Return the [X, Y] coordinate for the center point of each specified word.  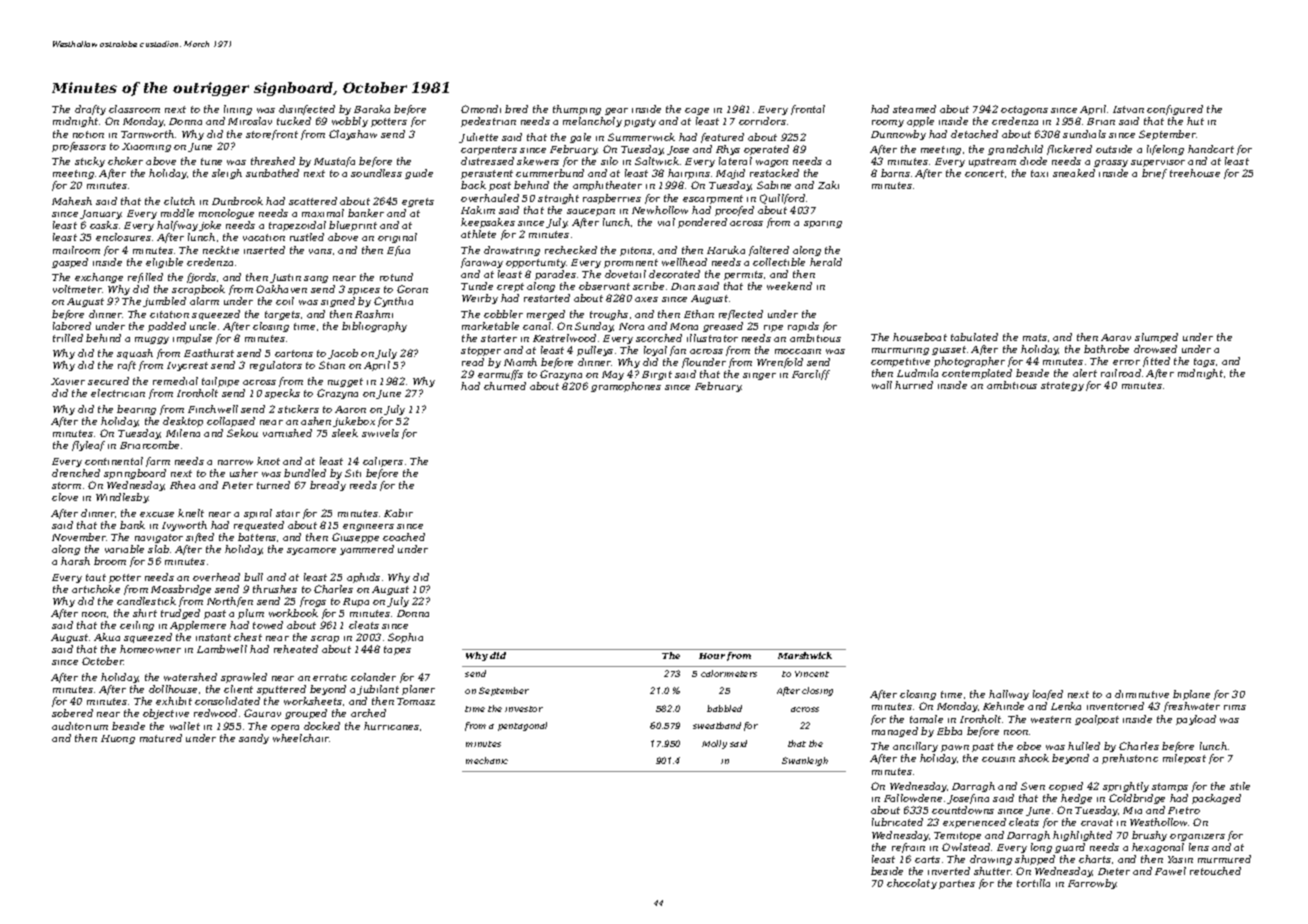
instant [213, 637]
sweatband [717, 725]
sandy [254, 739]
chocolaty [912, 884]
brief [1154, 174]
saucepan [591, 212]
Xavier [68, 381]
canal [537, 326]
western [1051, 719]
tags [1204, 362]
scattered [313, 201]
